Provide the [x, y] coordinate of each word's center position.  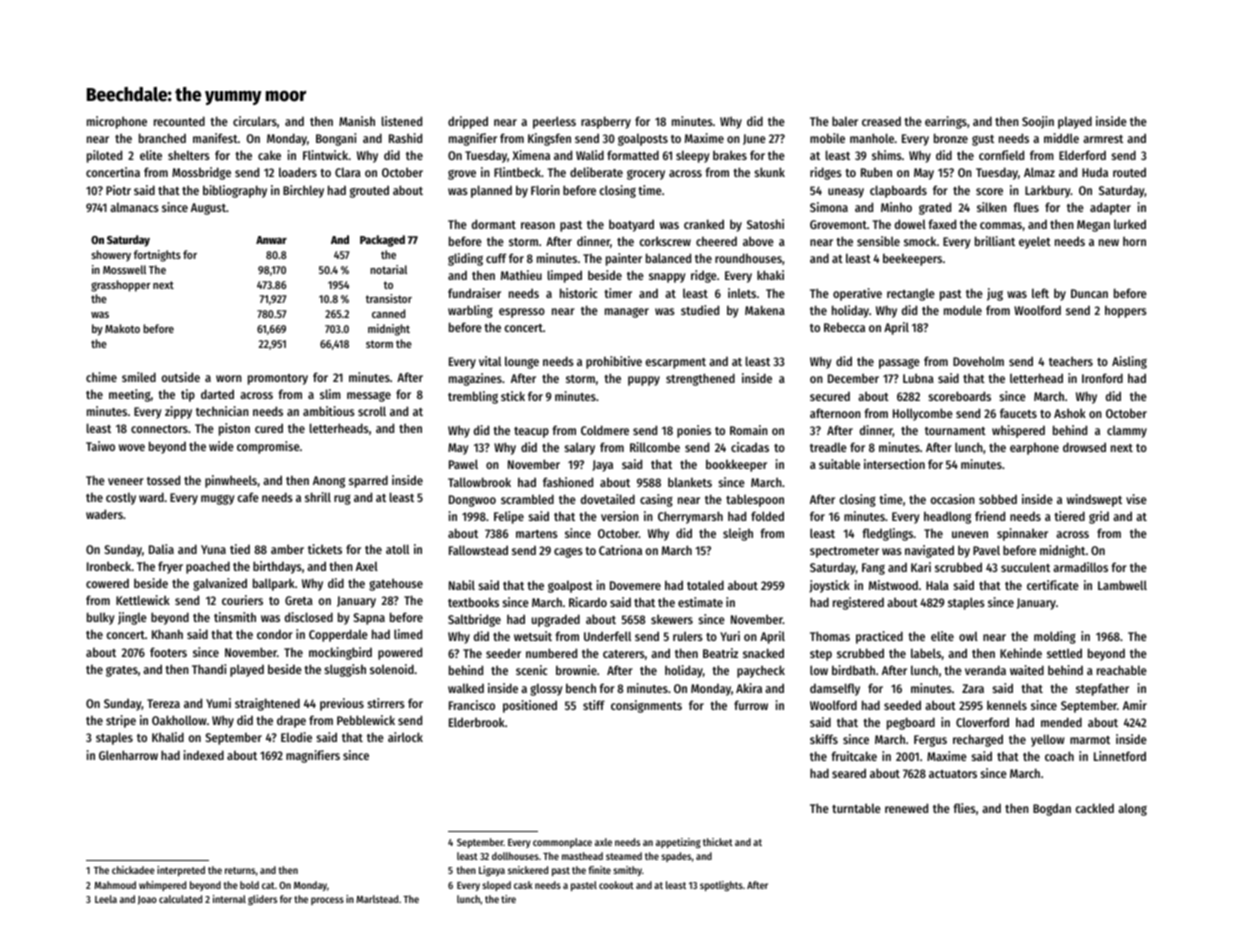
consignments [646, 706]
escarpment [676, 363]
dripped [468, 122]
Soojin [1038, 122]
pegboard [911, 723]
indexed [204, 755]
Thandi [209, 669]
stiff [594, 705]
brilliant [995, 241]
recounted [179, 121]
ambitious [329, 411]
